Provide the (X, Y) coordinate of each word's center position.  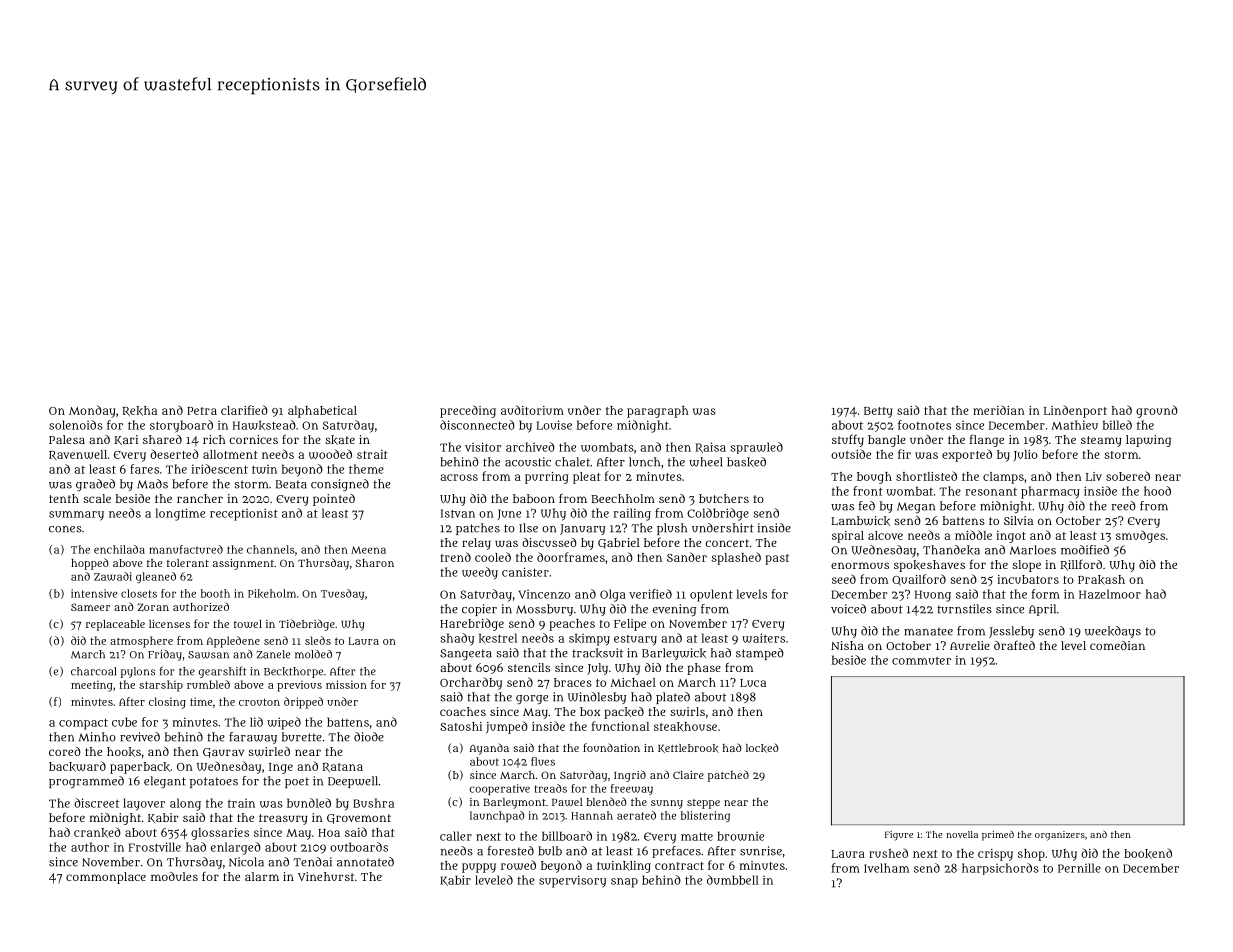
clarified (244, 410)
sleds (318, 640)
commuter (921, 661)
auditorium (532, 410)
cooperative (499, 789)
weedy (480, 573)
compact (83, 724)
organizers (1060, 836)
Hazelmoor (1110, 594)
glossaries (220, 834)
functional (620, 726)
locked (762, 748)
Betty (878, 412)
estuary (635, 640)
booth (215, 593)
